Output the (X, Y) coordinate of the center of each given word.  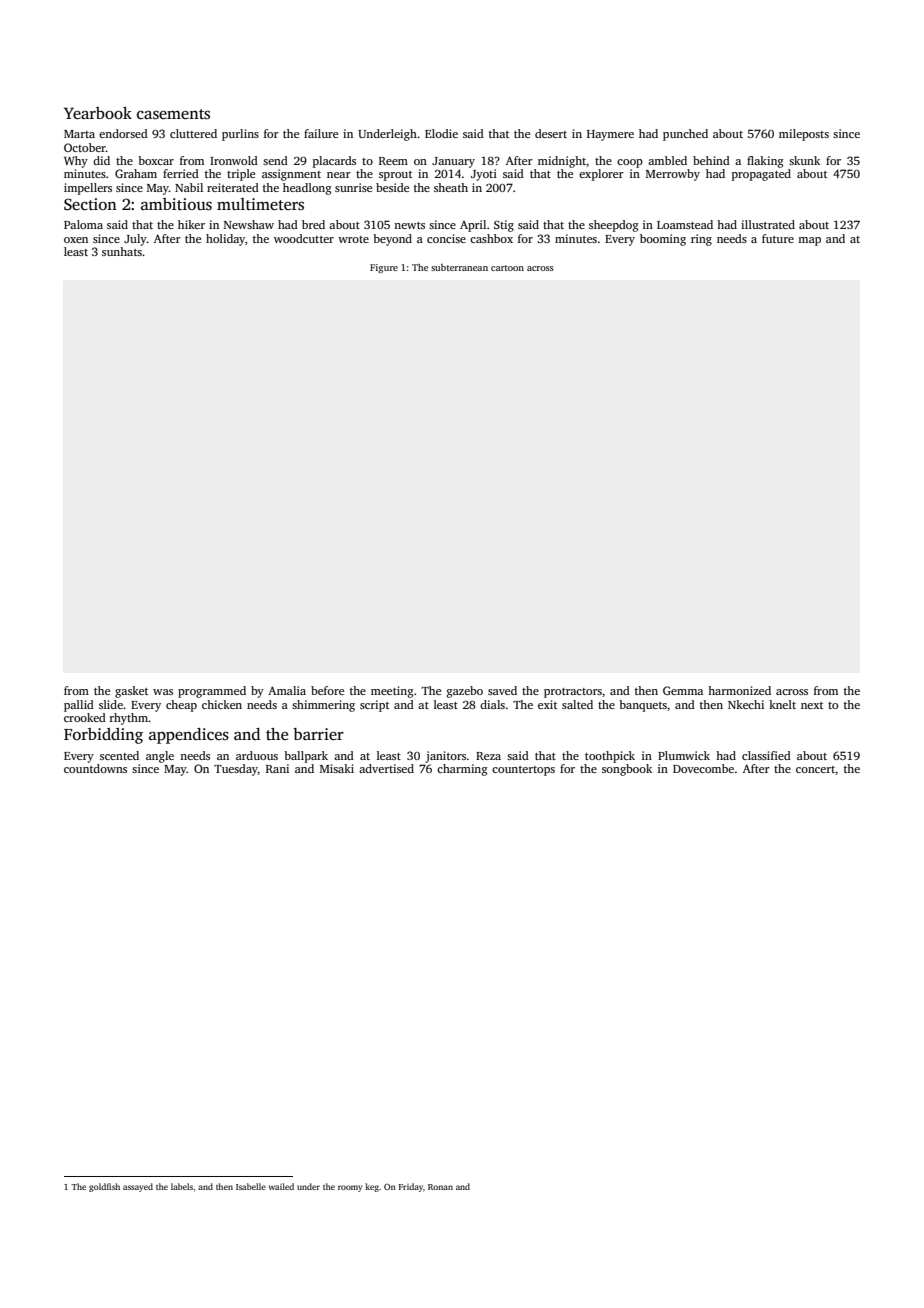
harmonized (739, 690)
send (275, 160)
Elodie (441, 133)
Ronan (440, 1187)
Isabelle (251, 1186)
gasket (131, 692)
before (327, 690)
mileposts (804, 135)
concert (815, 769)
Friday (411, 1187)
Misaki (337, 768)
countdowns (95, 768)
